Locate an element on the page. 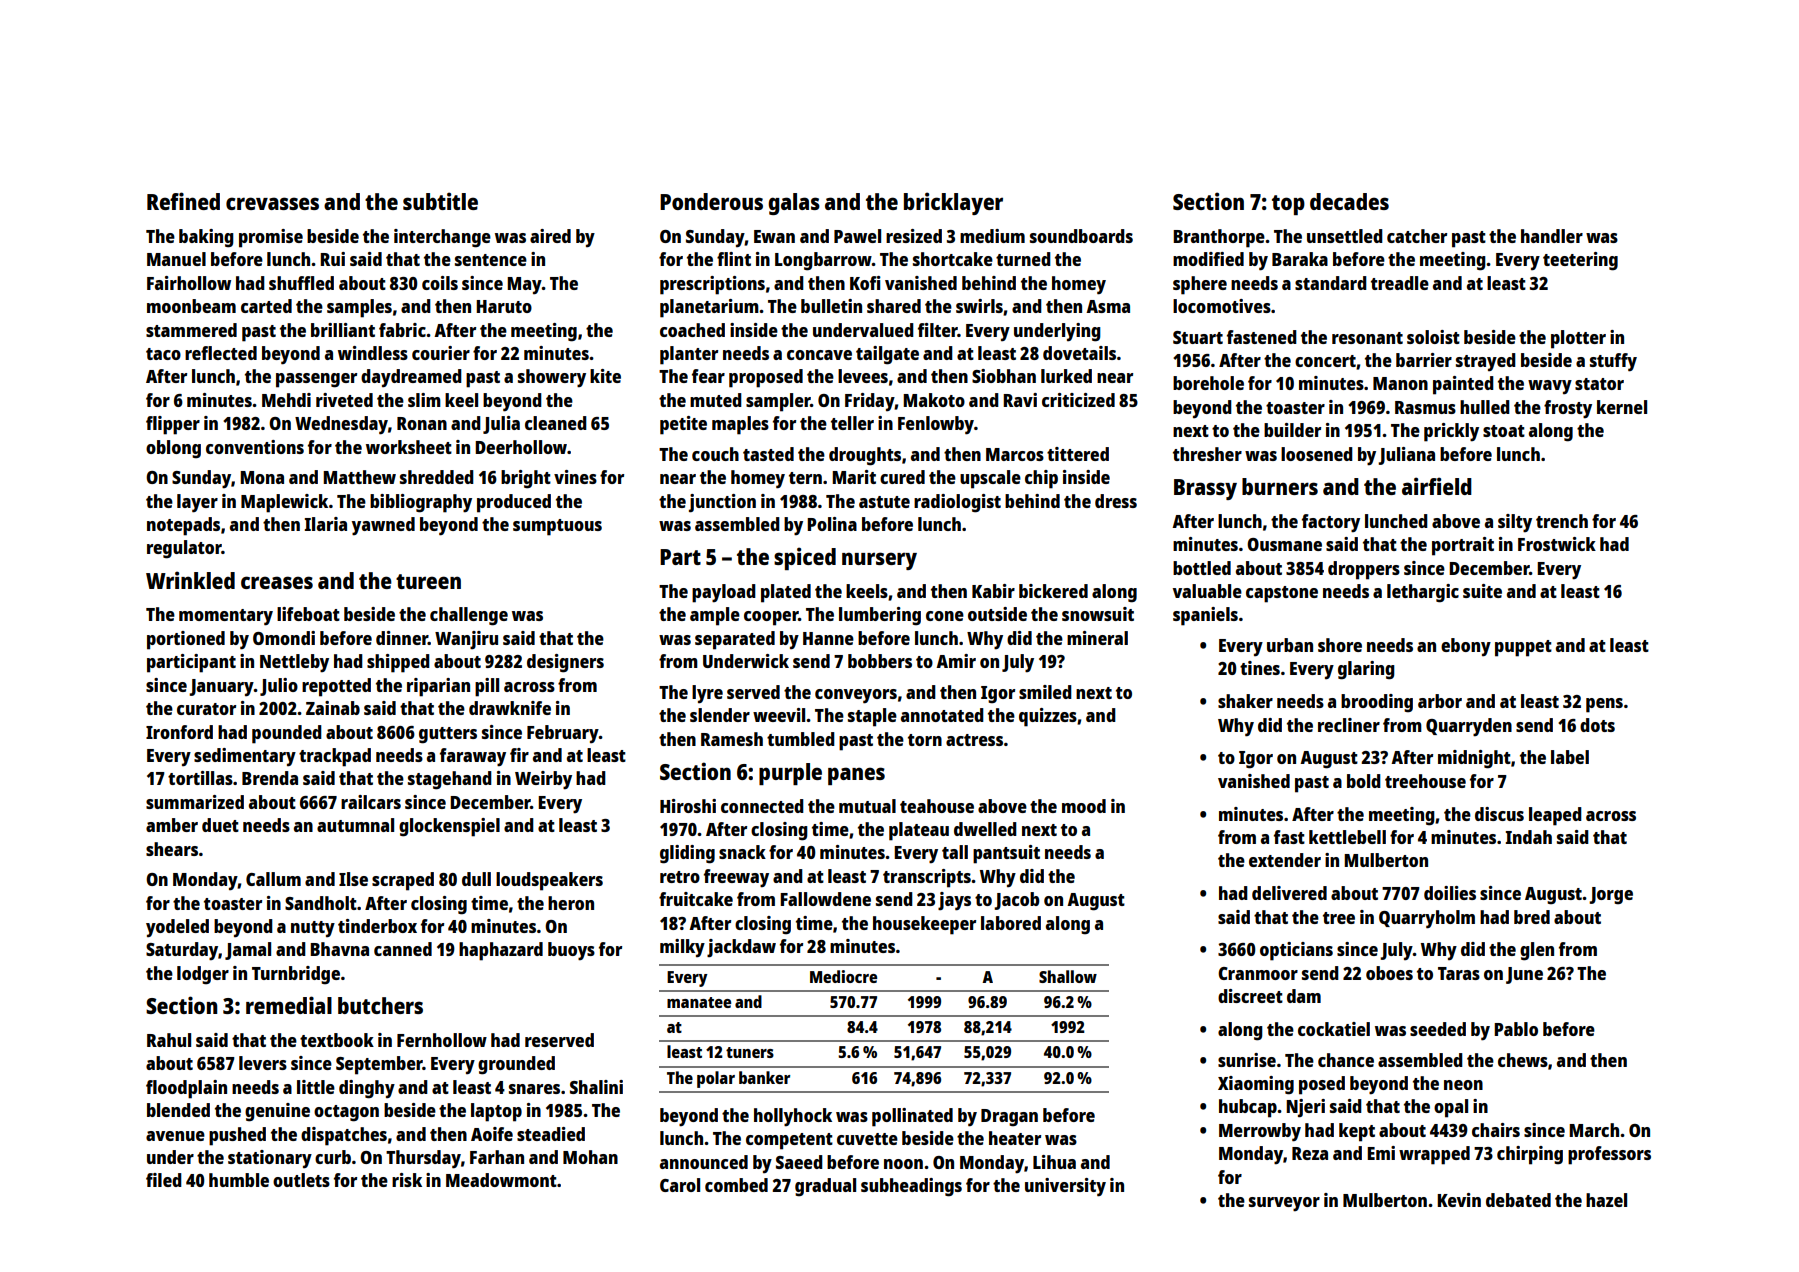 The image size is (1799, 1272). opal is located at coordinates (1451, 1108).
